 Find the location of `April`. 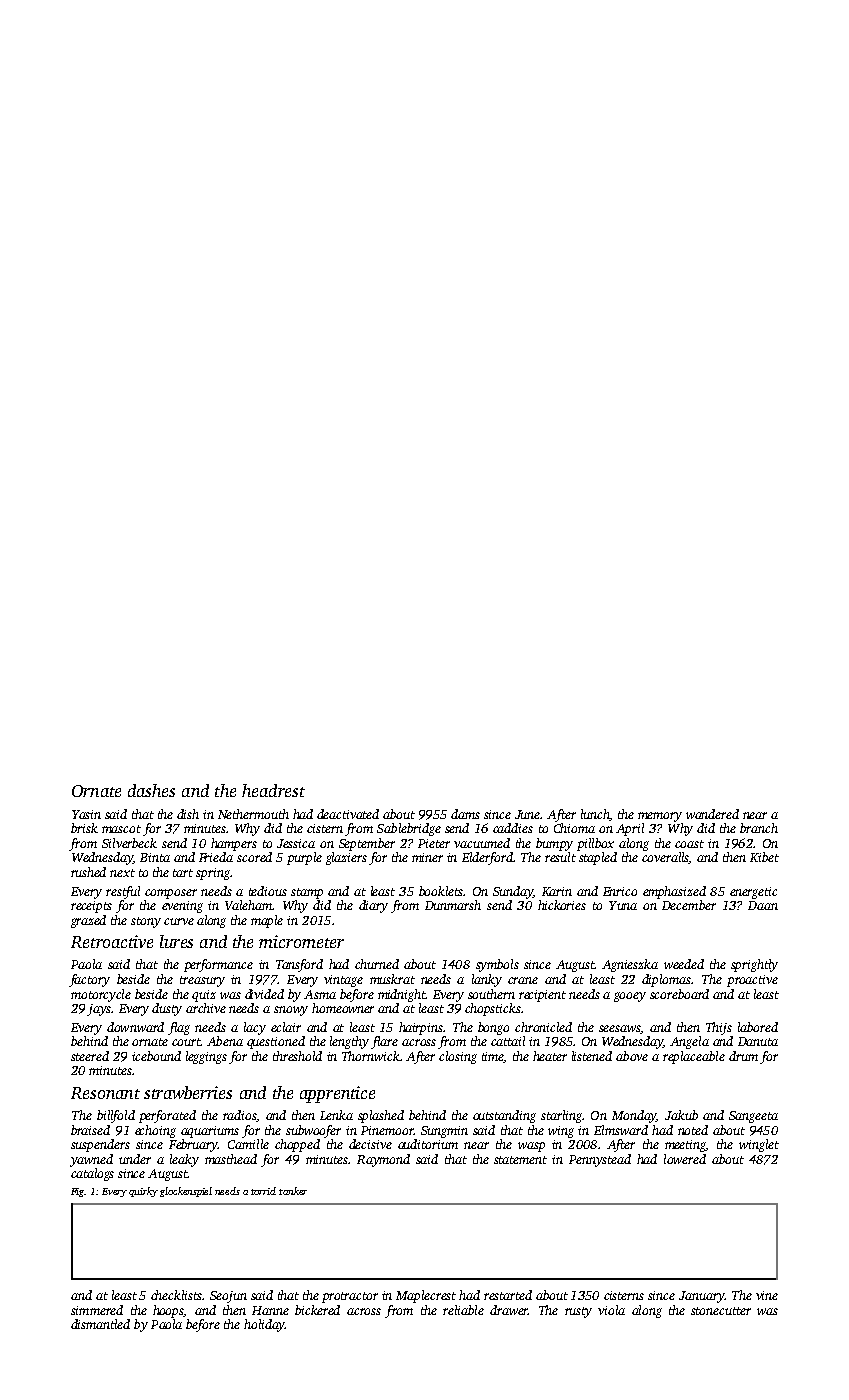

April is located at coordinates (630, 829).
